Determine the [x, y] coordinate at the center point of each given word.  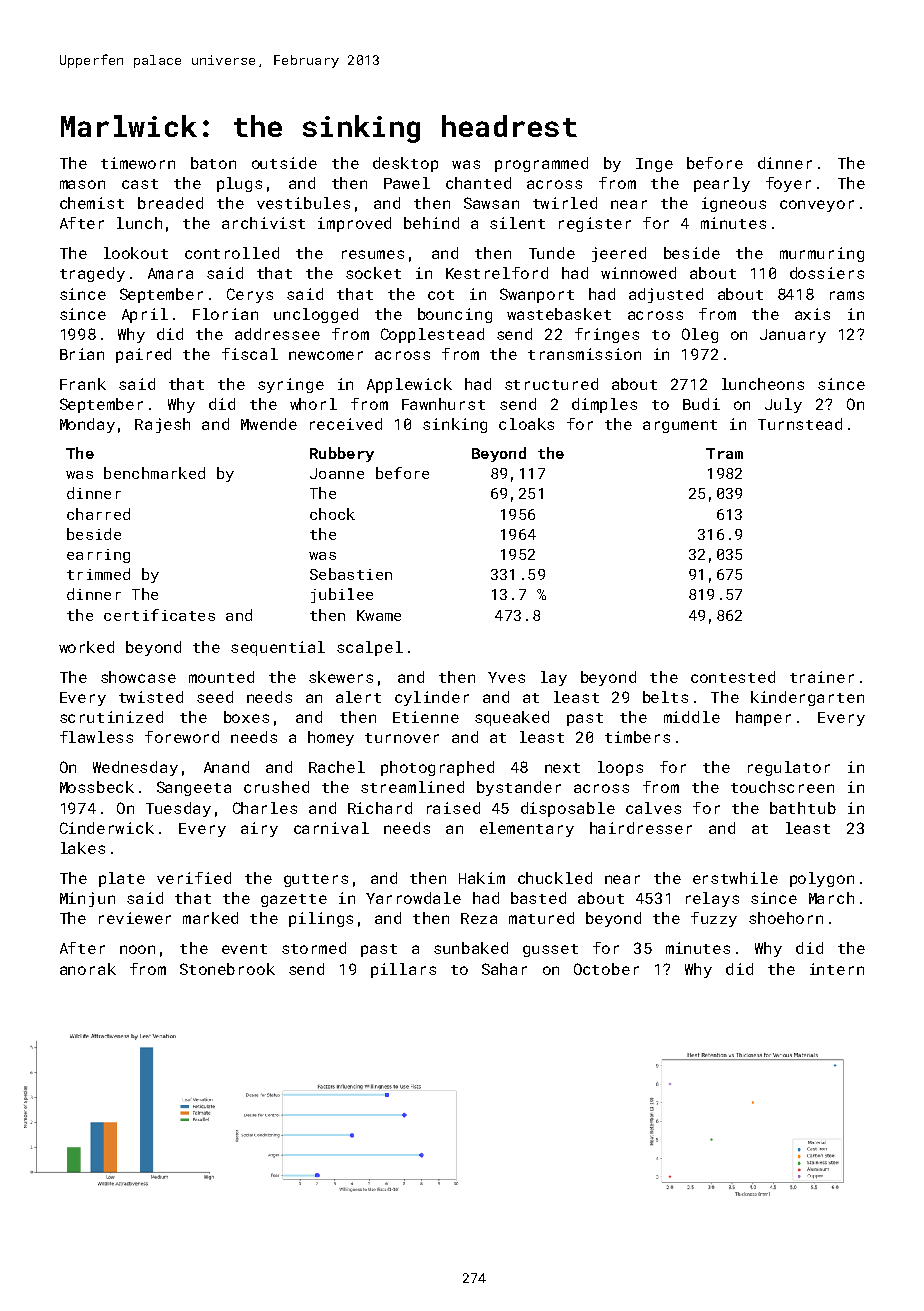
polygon [822, 879]
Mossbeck [97, 787]
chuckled [555, 878]
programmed [541, 164]
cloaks [526, 424]
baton [213, 163]
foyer [788, 184]
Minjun [87, 899]
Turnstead [800, 424]
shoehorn [786, 918]
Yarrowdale [413, 898]
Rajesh [162, 425]
